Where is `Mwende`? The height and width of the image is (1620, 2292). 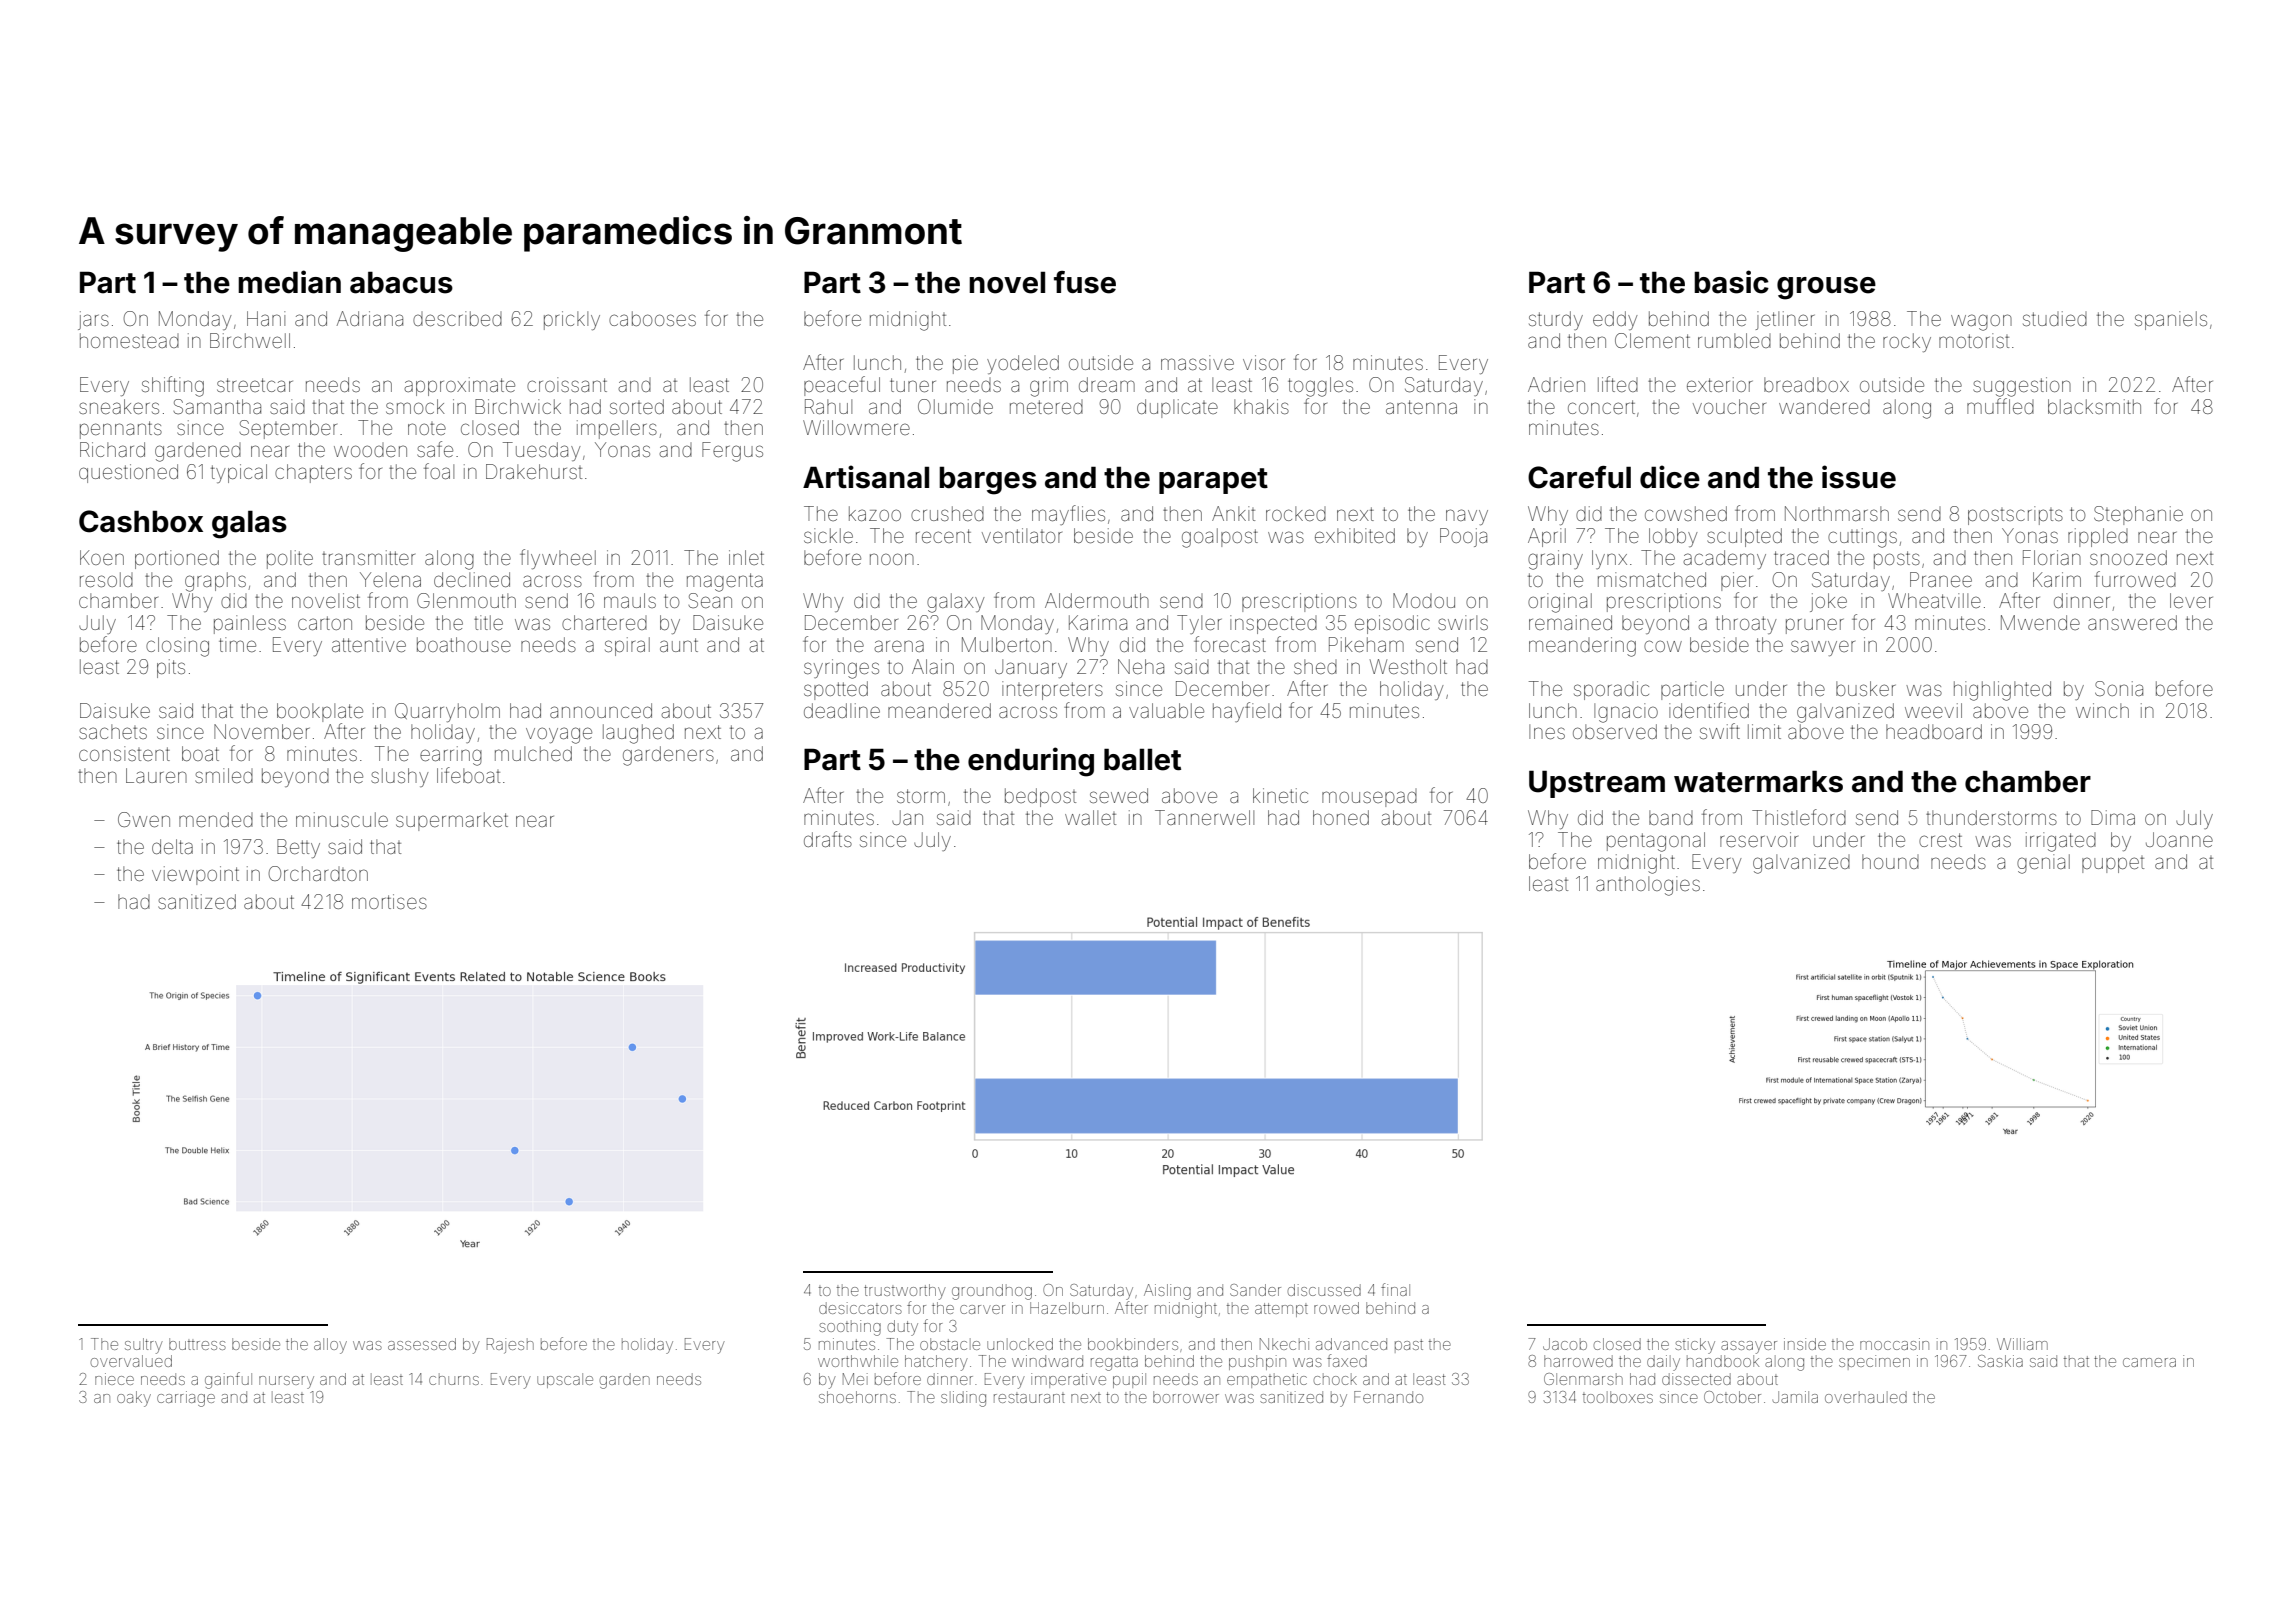
Mwende is located at coordinates (2040, 622).
